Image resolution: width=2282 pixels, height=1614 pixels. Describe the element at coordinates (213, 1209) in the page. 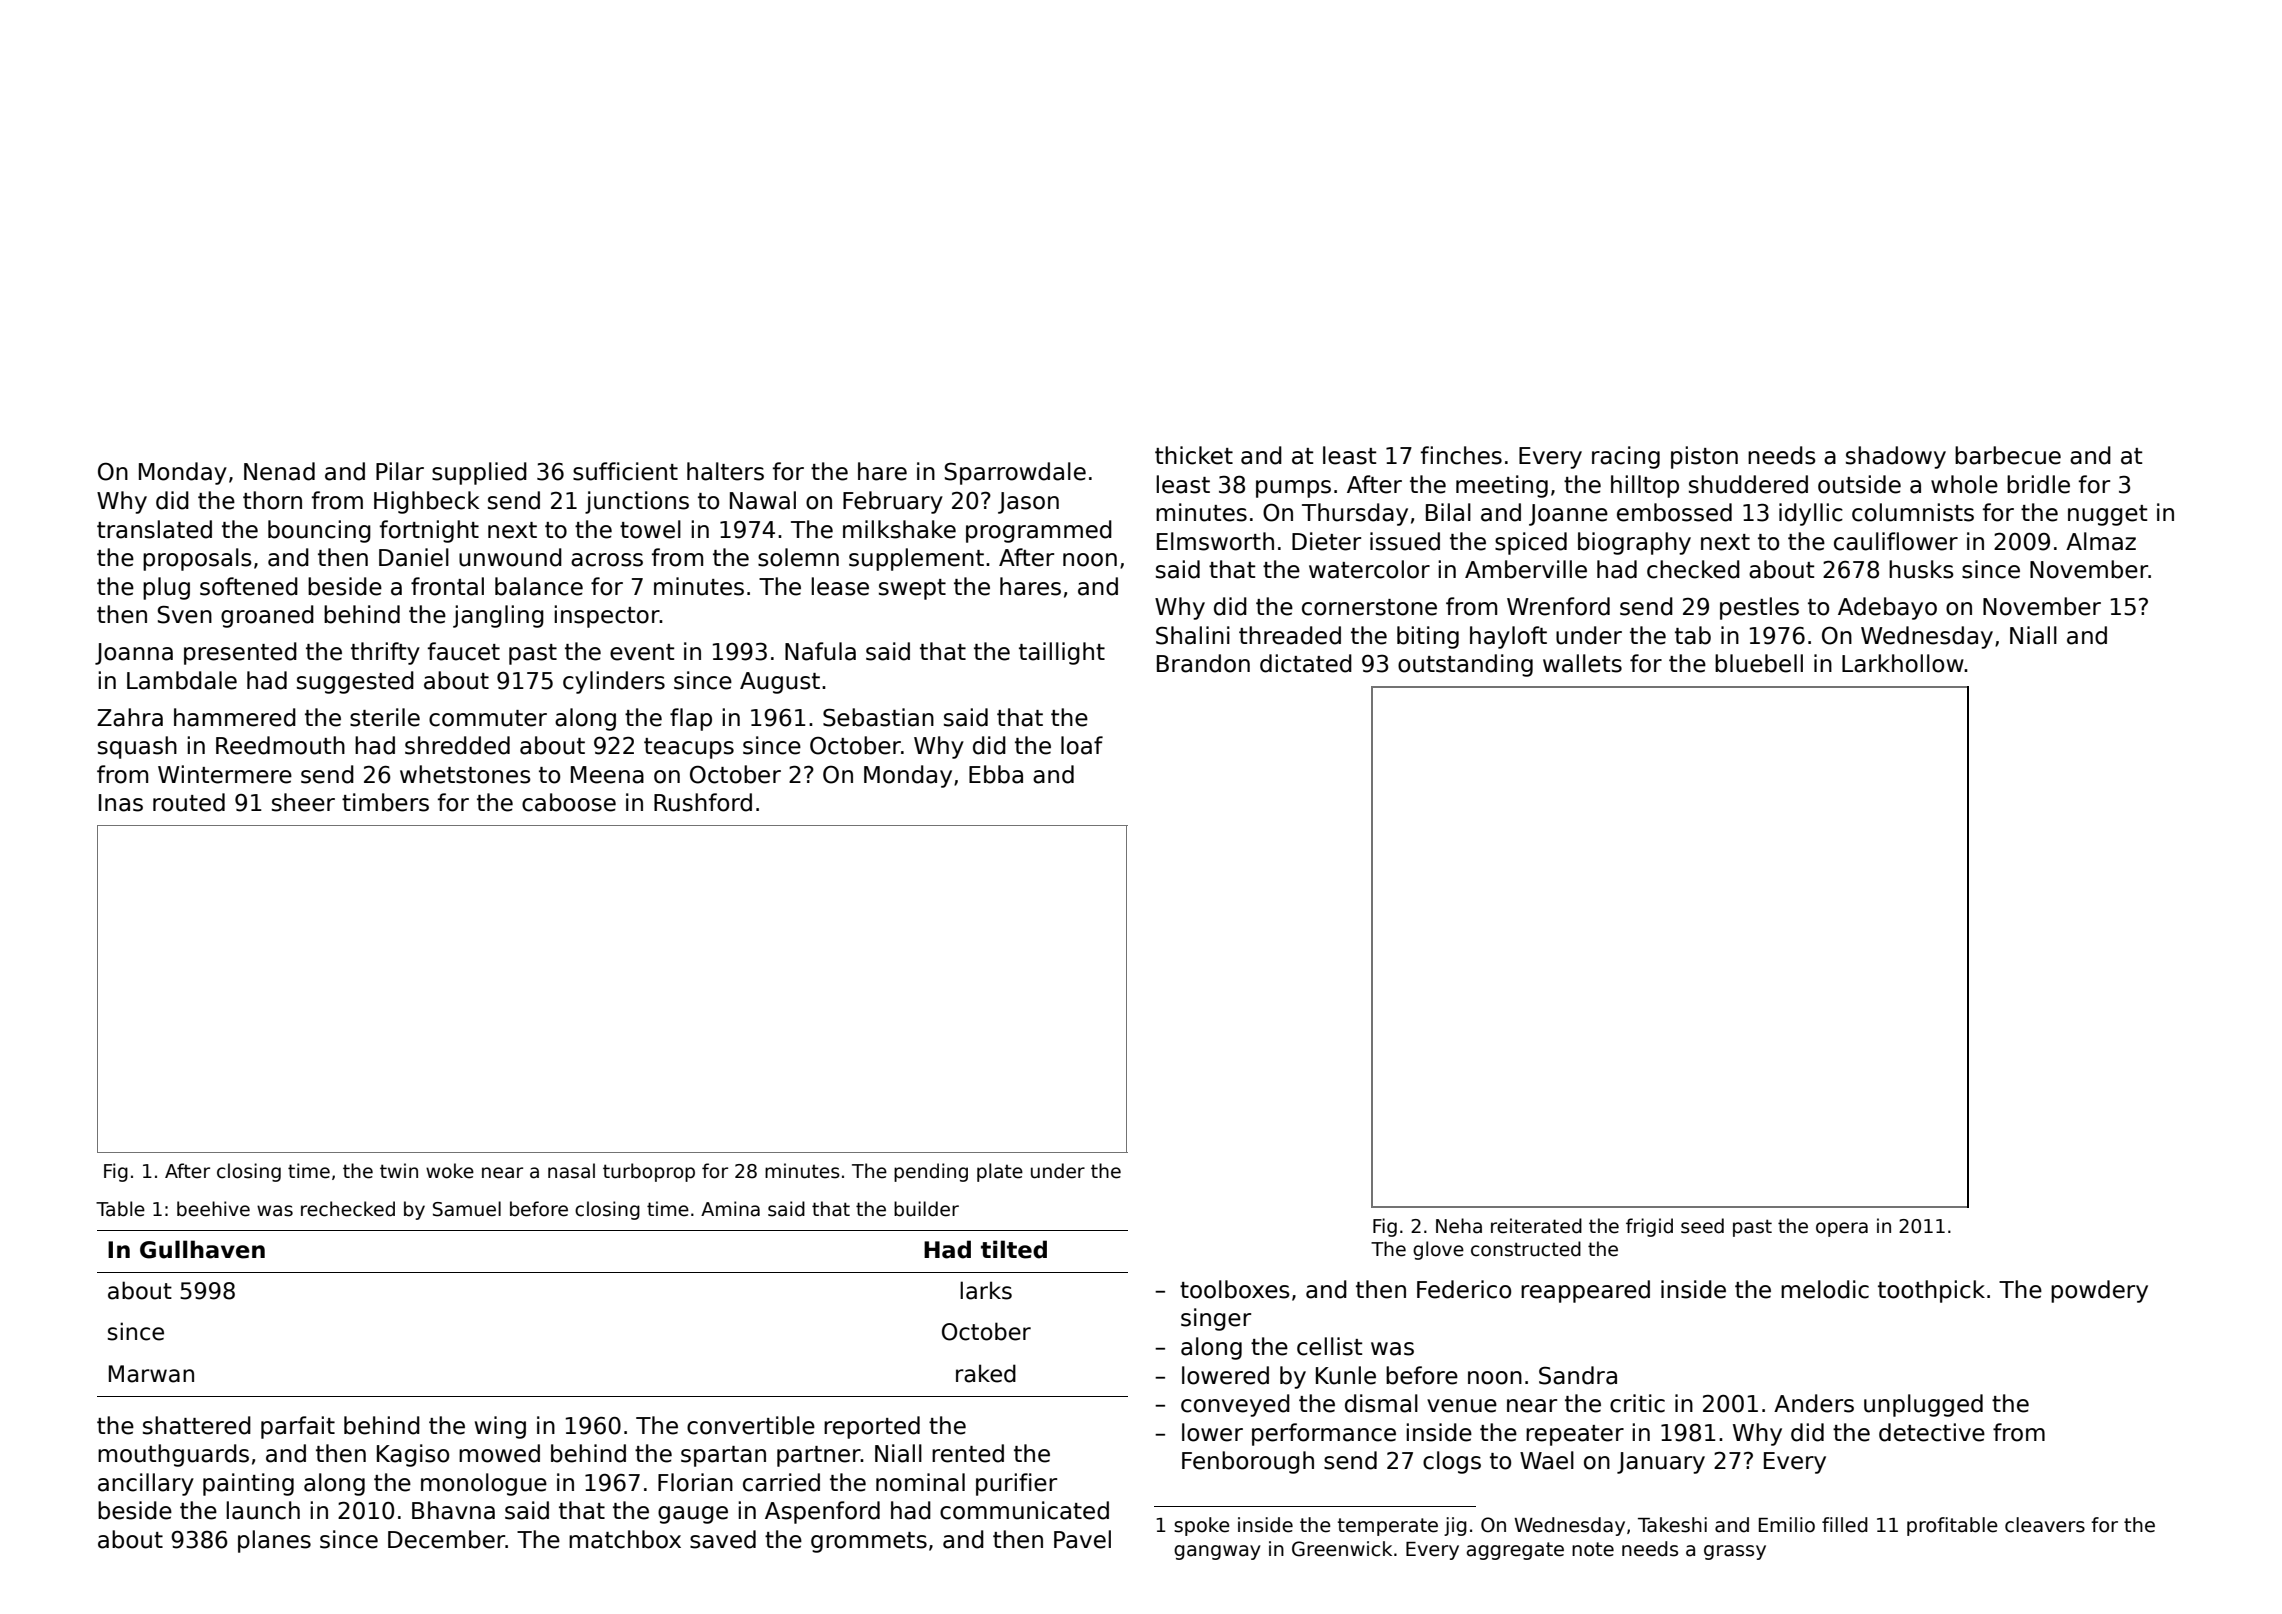

I see `beehive` at that location.
